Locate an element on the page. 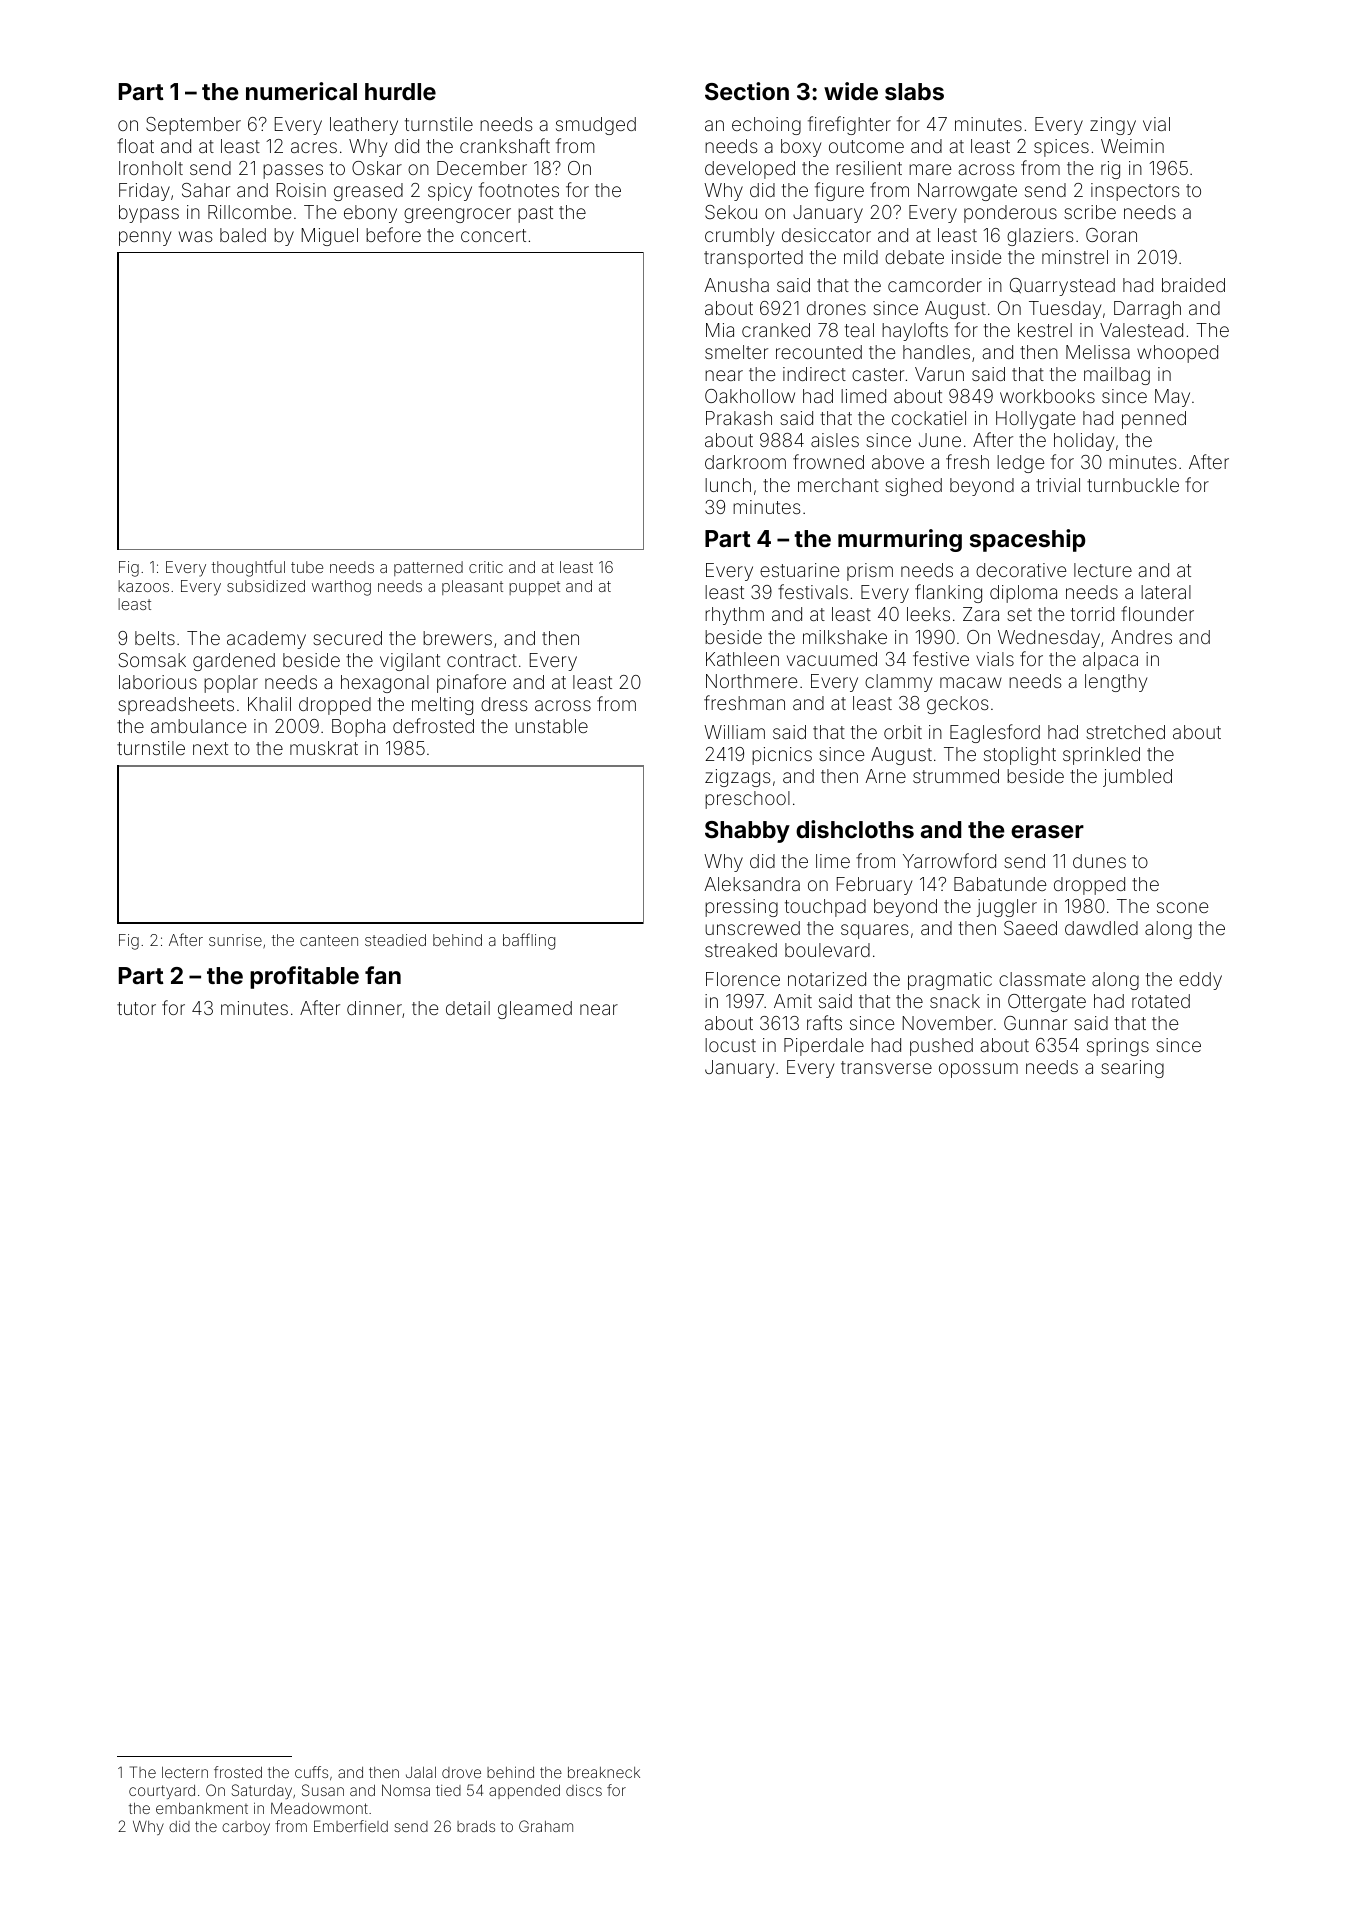 The height and width of the document is (1906, 1348). Nomsa is located at coordinates (406, 1790).
